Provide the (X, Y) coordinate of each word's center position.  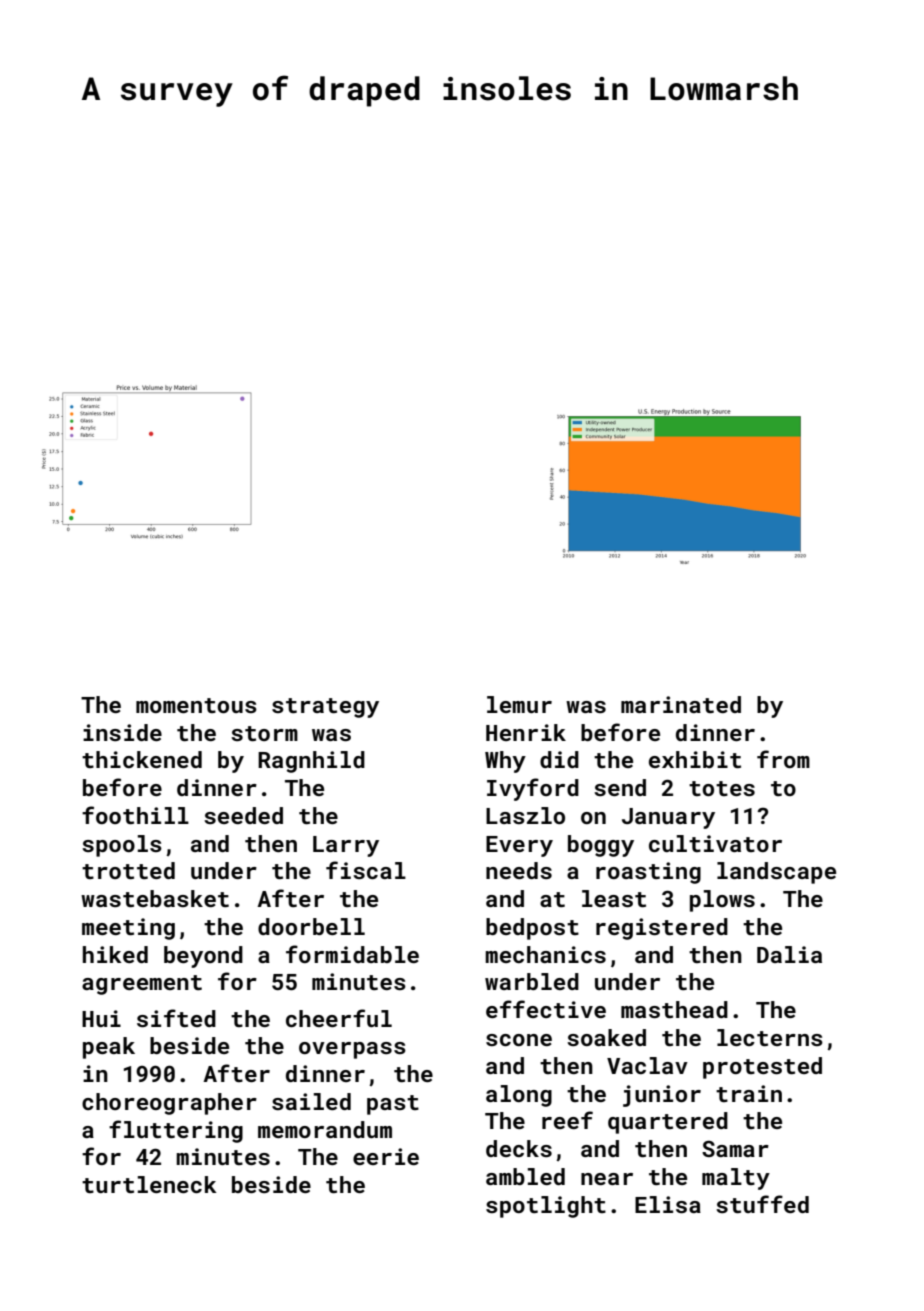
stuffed (762, 1204)
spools (122, 846)
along (519, 1096)
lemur (519, 704)
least (614, 898)
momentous (196, 705)
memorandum (325, 1129)
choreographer (169, 1104)
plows (722, 901)
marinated (681, 704)
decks (519, 1148)
